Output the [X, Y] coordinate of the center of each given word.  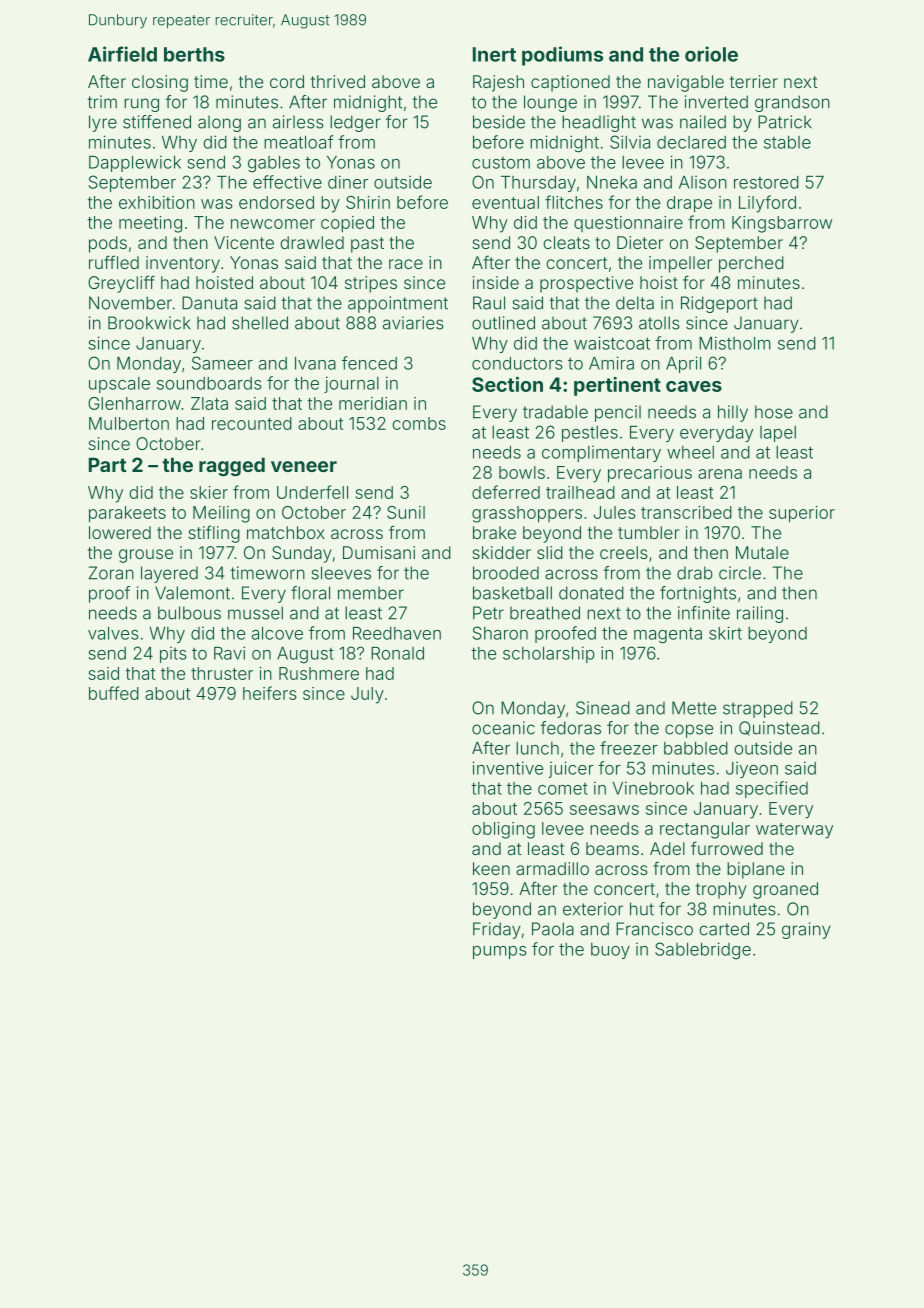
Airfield [122, 54]
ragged [232, 466]
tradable [555, 412]
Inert [494, 54]
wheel [690, 452]
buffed [114, 693]
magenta [668, 635]
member [371, 593]
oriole [711, 54]
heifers [270, 693]
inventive [508, 768]
